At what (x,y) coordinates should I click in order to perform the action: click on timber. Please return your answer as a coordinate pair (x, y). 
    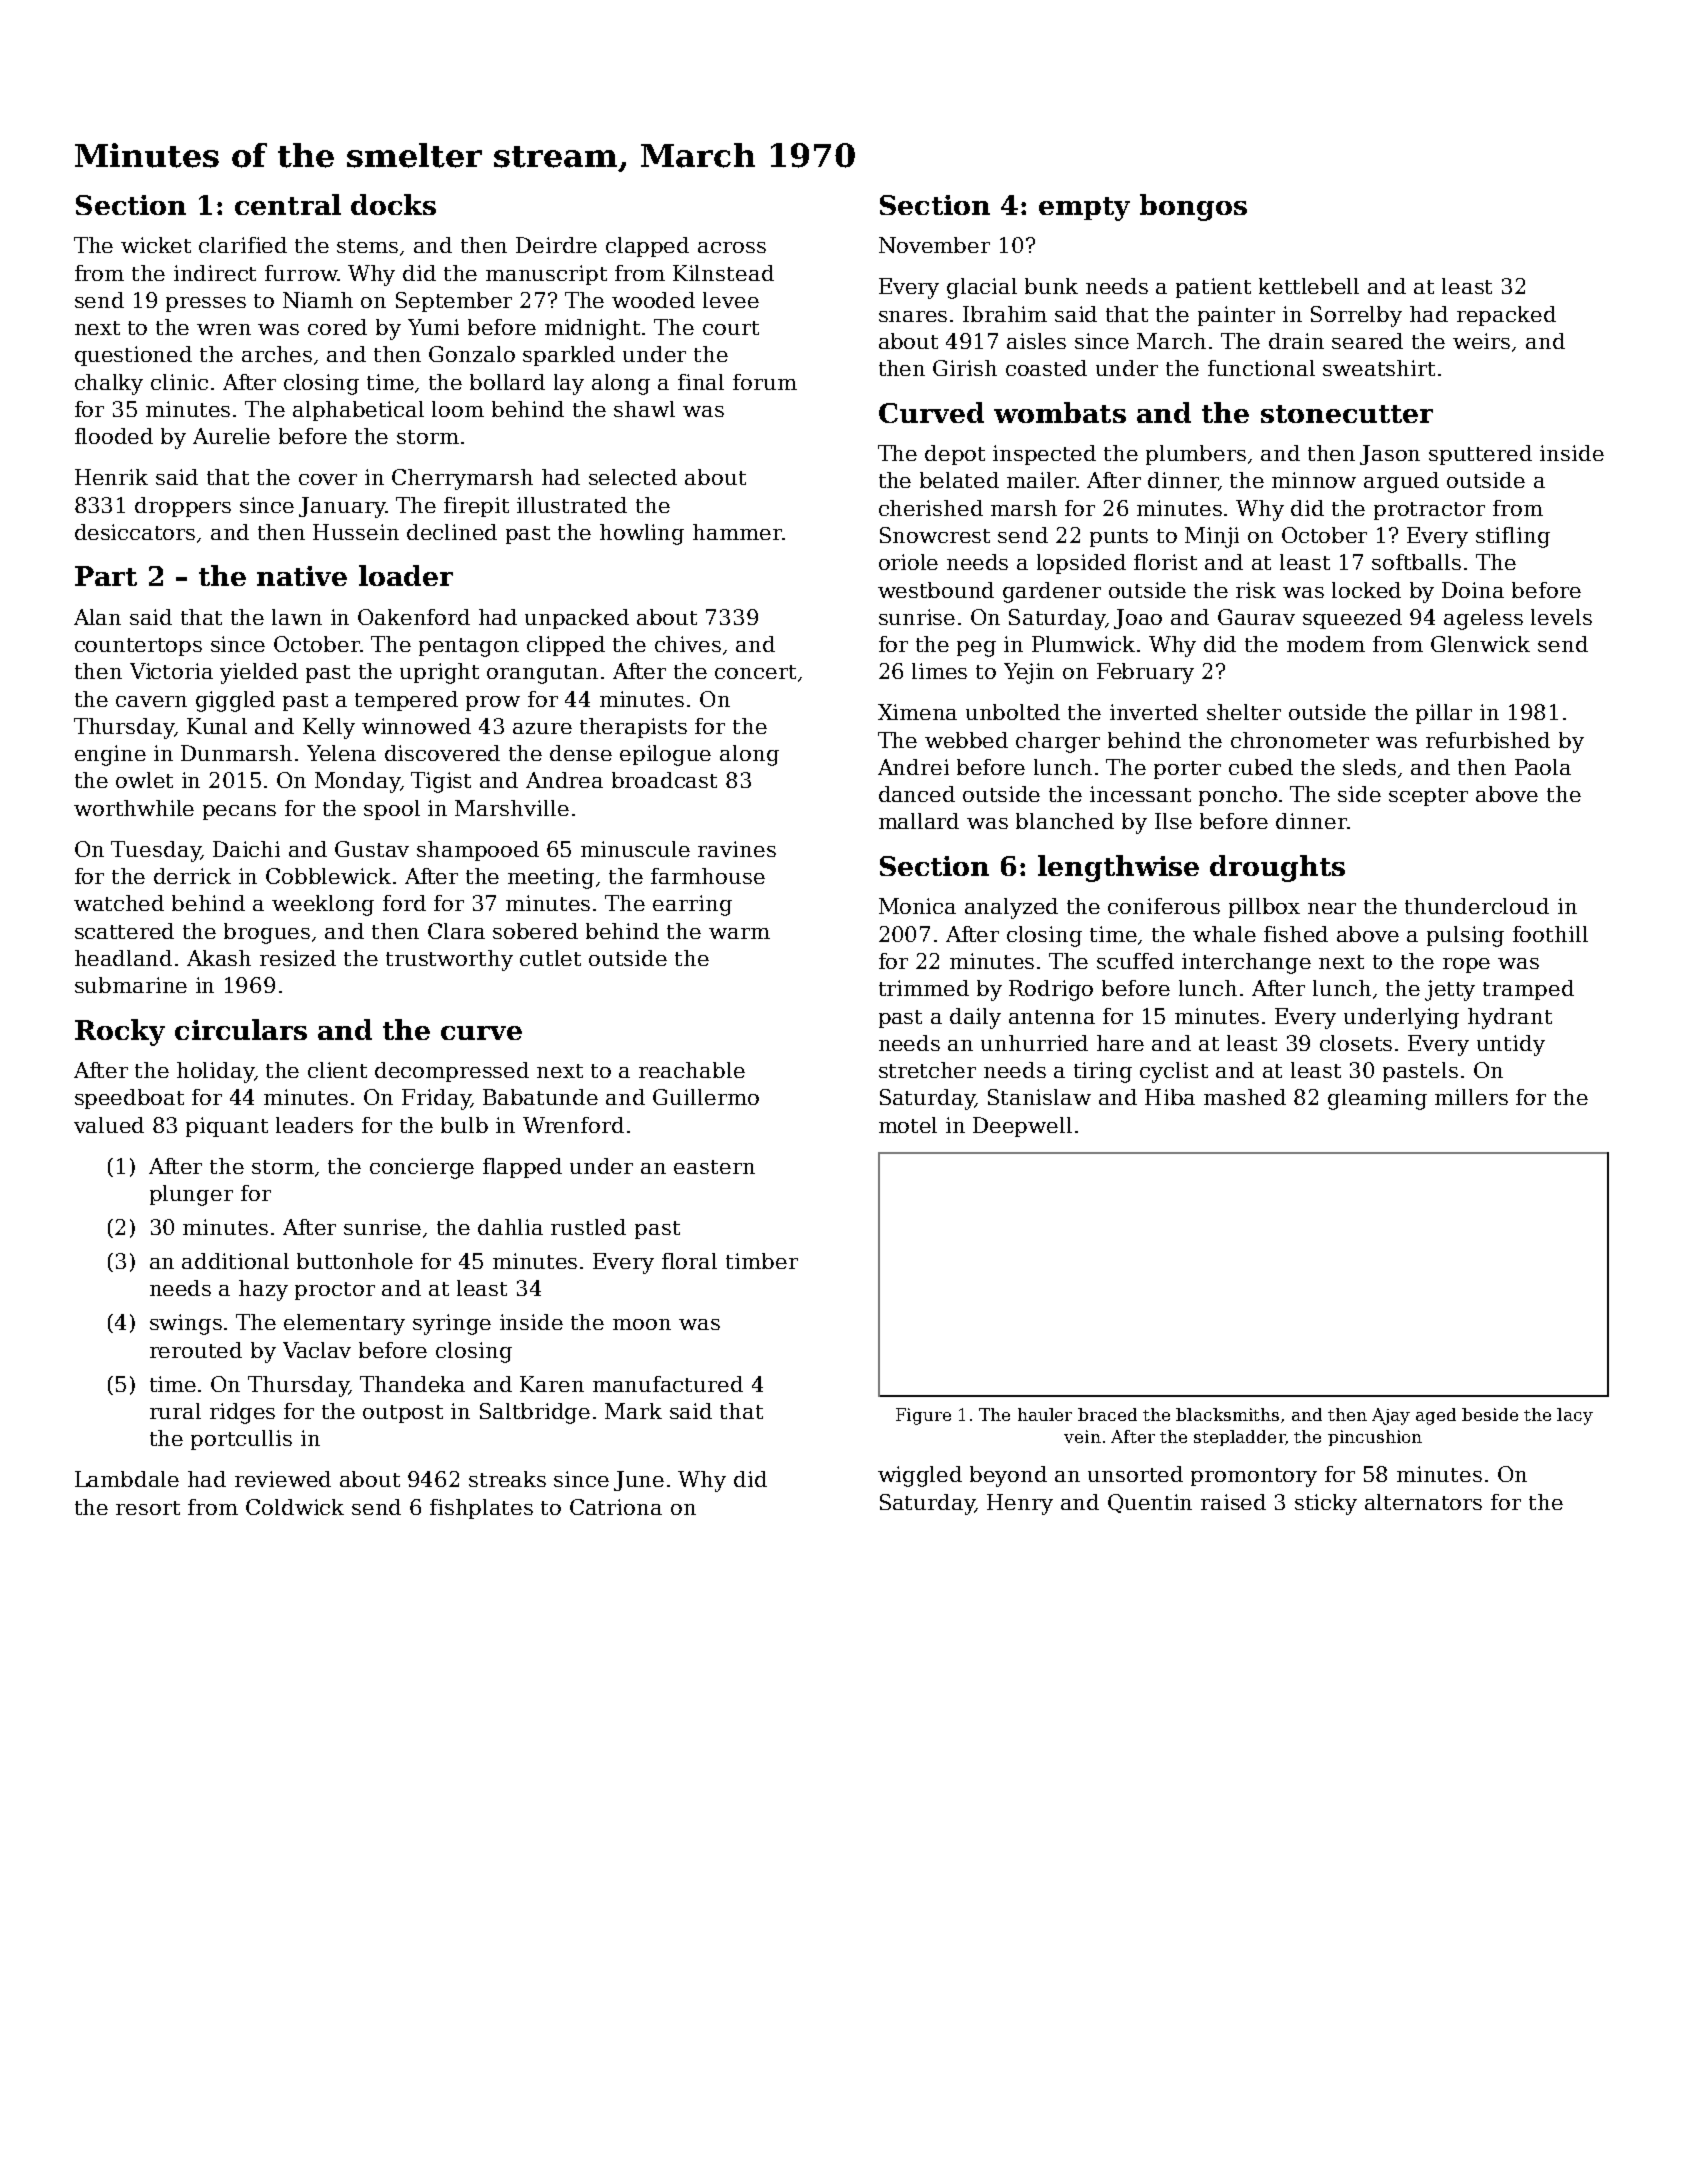
    Looking at the image, I should click on (762, 1261).
